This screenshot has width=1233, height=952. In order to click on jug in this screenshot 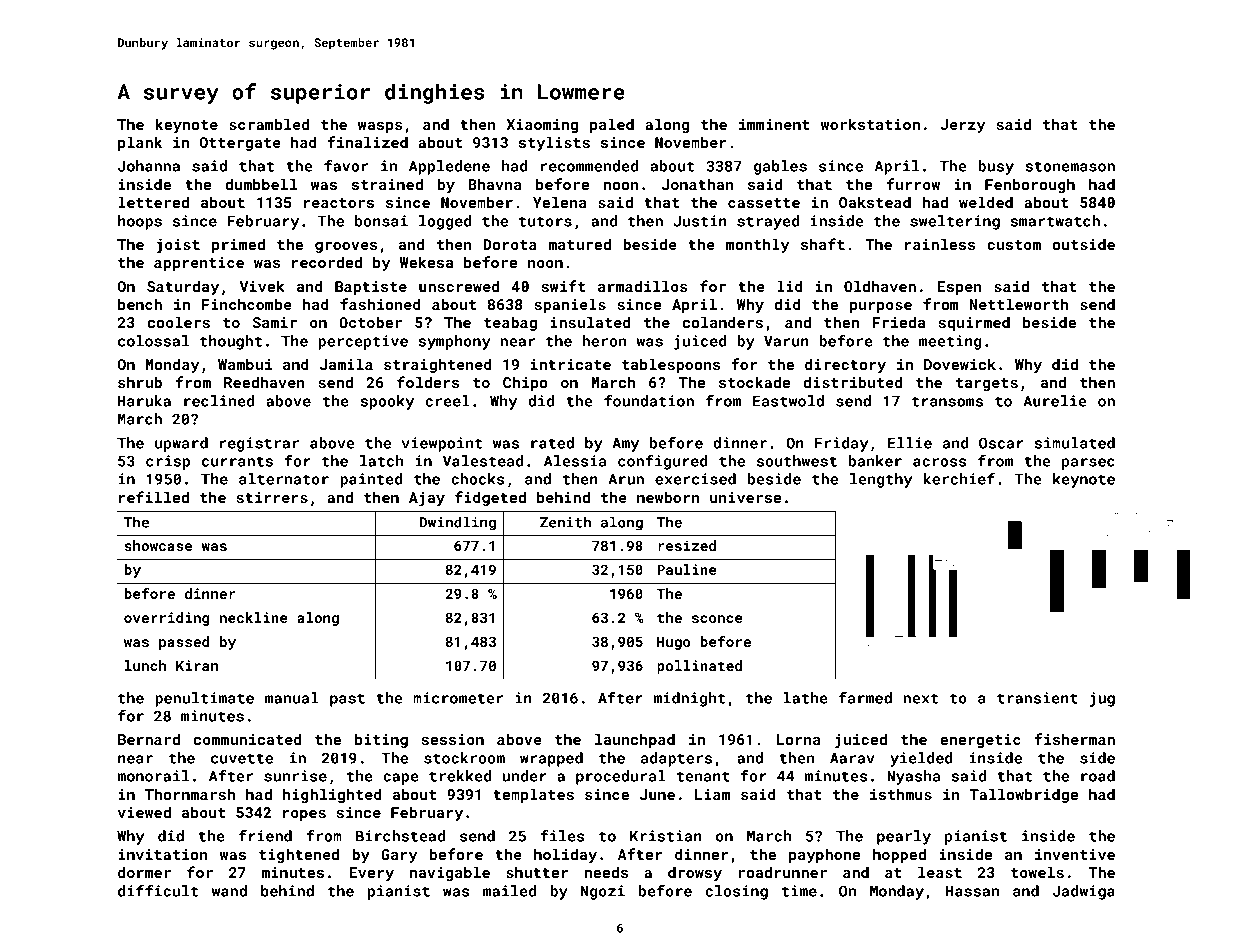, I will do `click(1102, 699)`.
